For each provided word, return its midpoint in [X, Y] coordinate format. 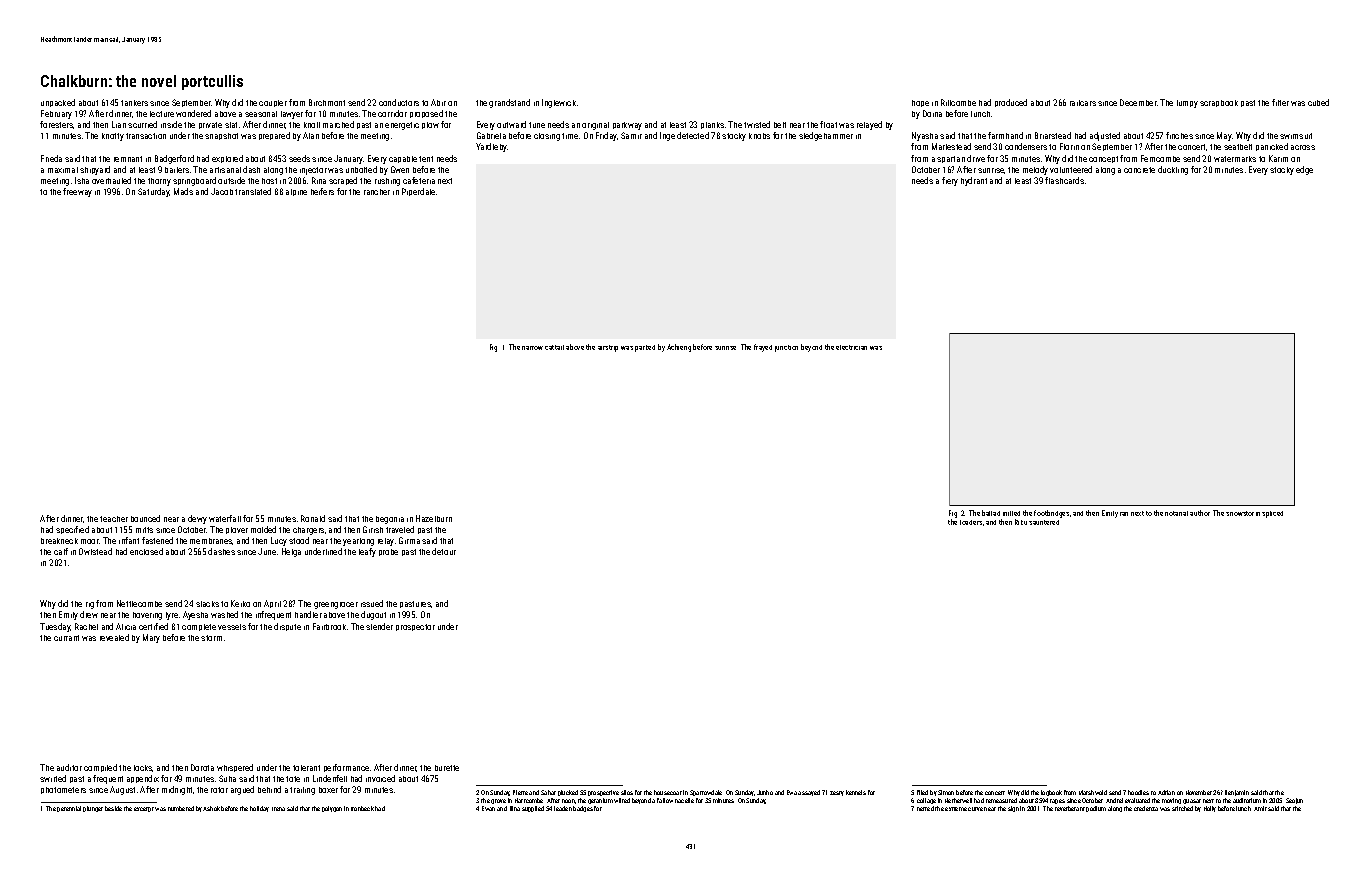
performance [346, 768]
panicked [1272, 147]
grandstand [509, 103]
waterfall [225, 518]
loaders [971, 522]
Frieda [51, 158]
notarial [1176, 513]
